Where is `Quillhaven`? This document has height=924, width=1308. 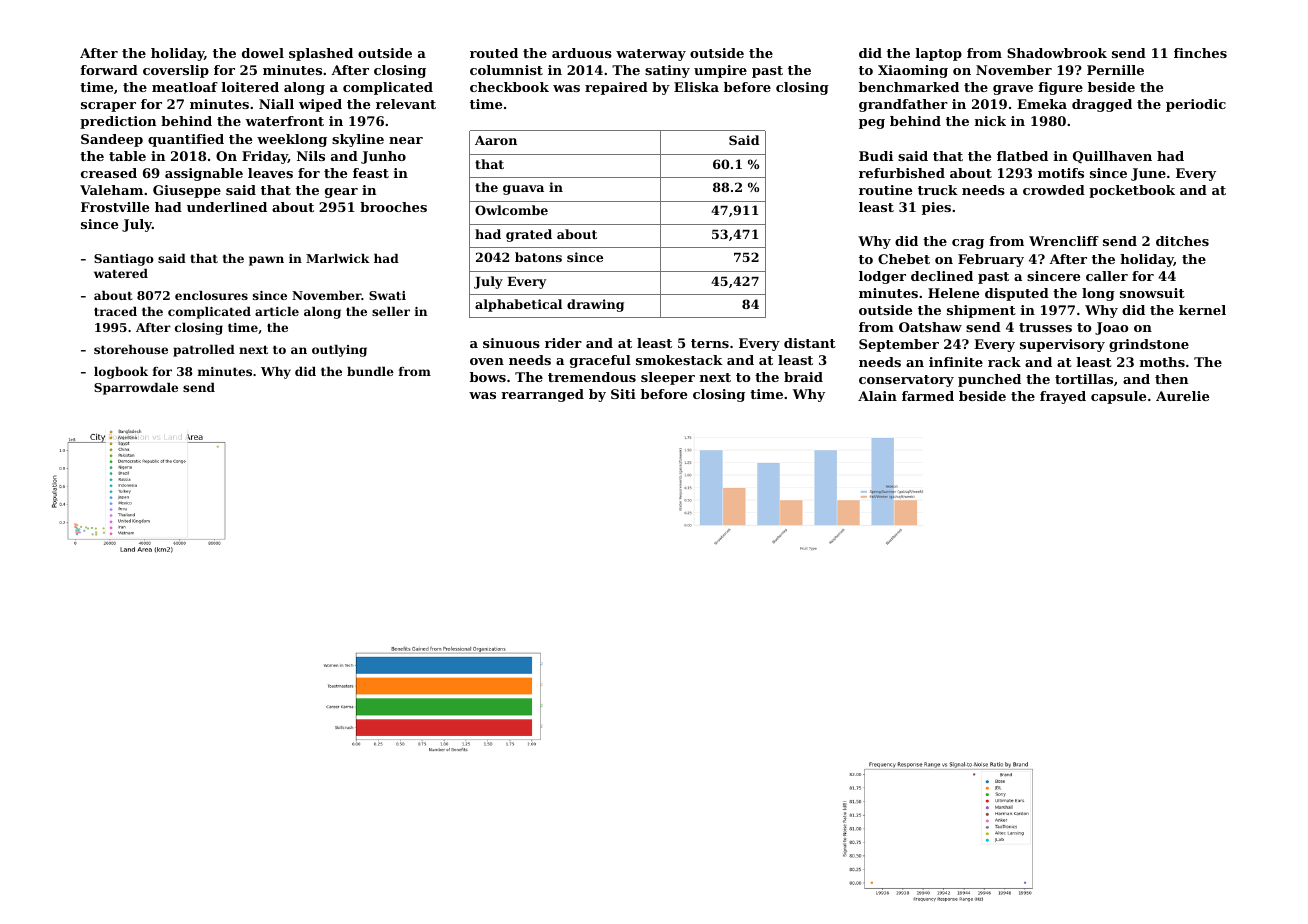
Quillhaven is located at coordinates (1112, 157).
